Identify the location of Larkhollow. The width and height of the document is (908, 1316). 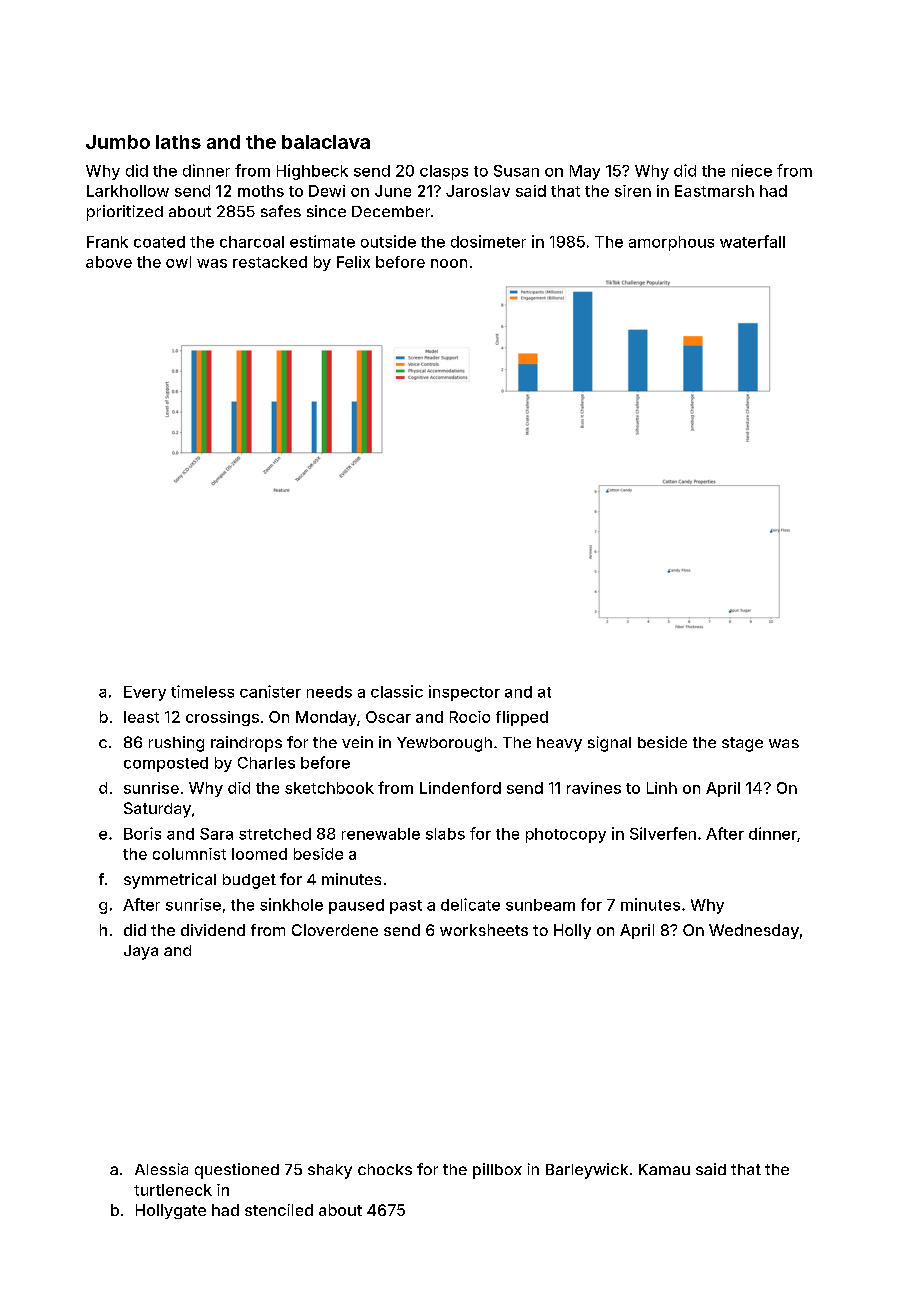
(128, 191).
